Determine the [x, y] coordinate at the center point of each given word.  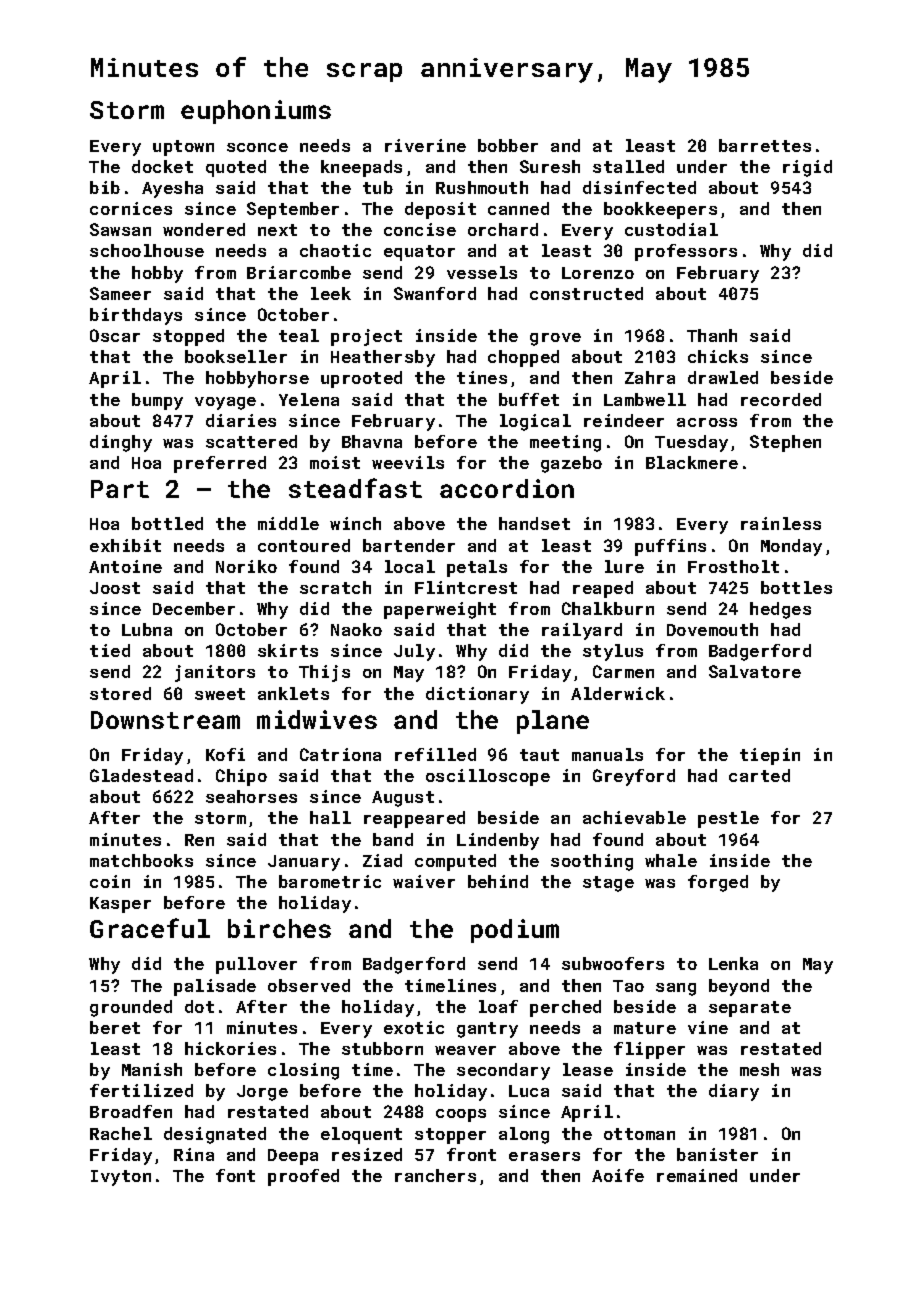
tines [482, 377]
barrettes [765, 145]
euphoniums [256, 112]
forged [718, 883]
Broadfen [131, 1111]
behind [498, 881]
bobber [508, 145]
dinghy [121, 443]
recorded [781, 399]
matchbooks [141, 860]
